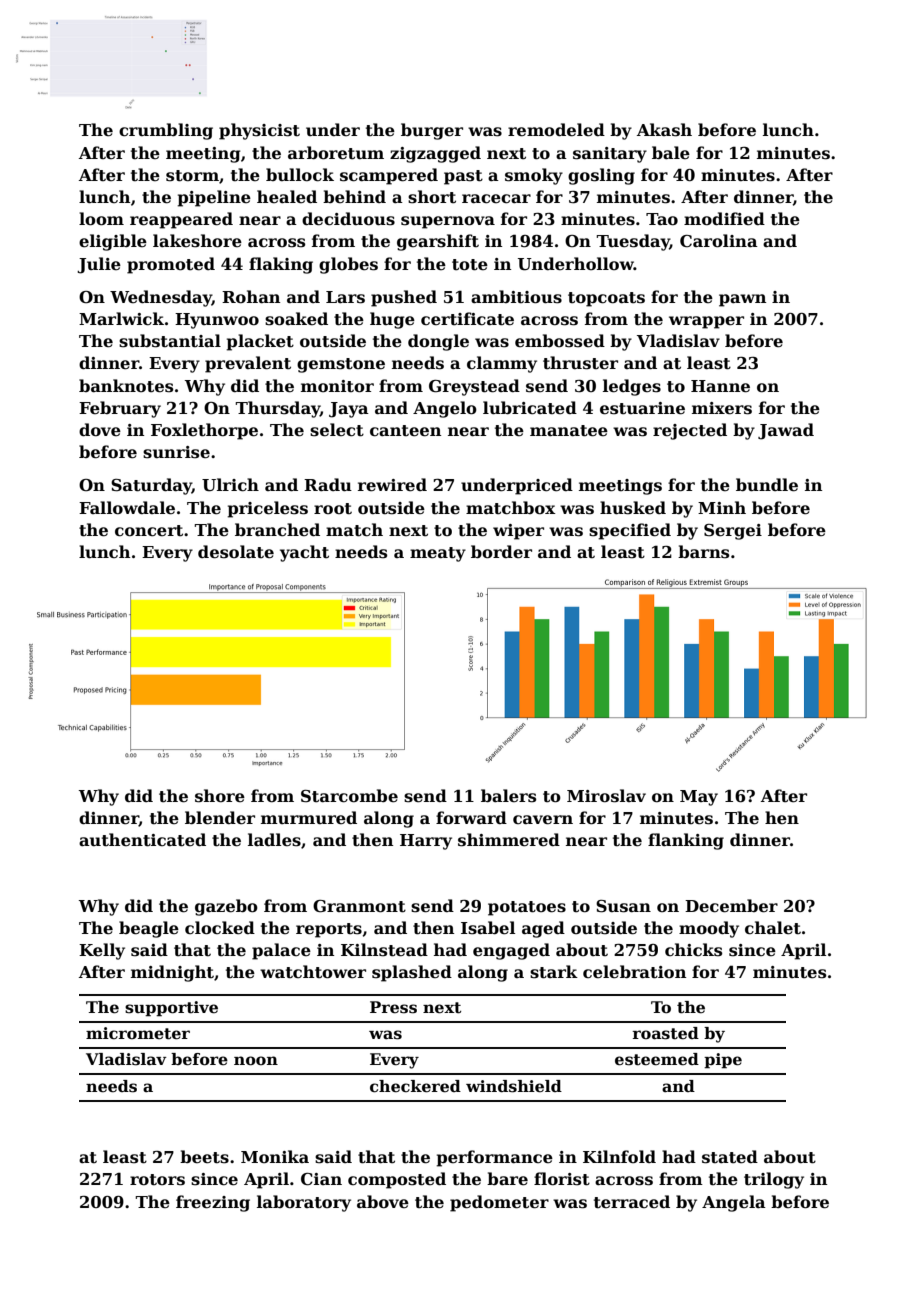 The width and height of the screenshot is (924, 1308). I want to click on florist, so click(562, 1179).
